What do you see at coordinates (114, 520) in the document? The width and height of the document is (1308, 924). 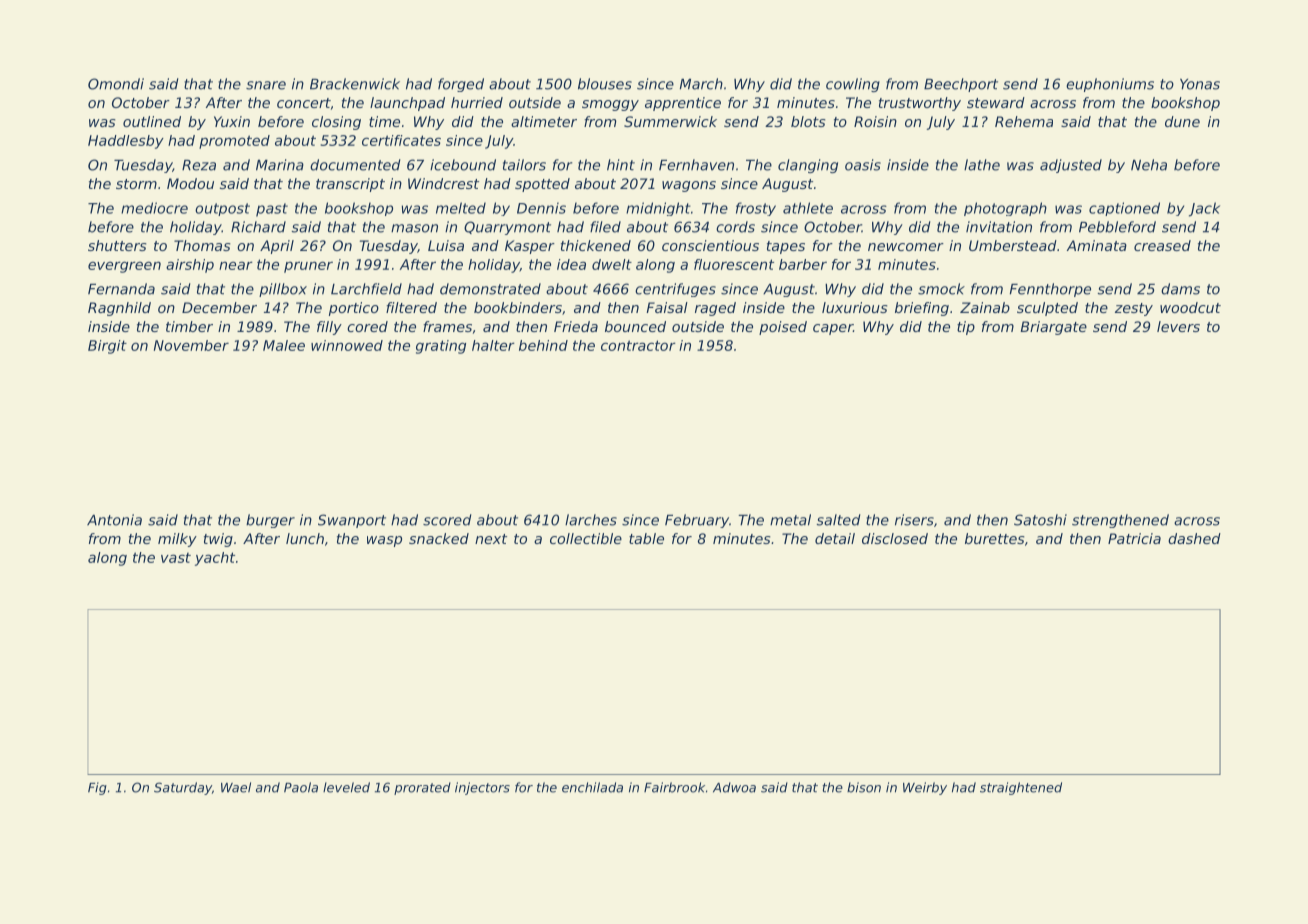 I see `Antonia` at bounding box center [114, 520].
